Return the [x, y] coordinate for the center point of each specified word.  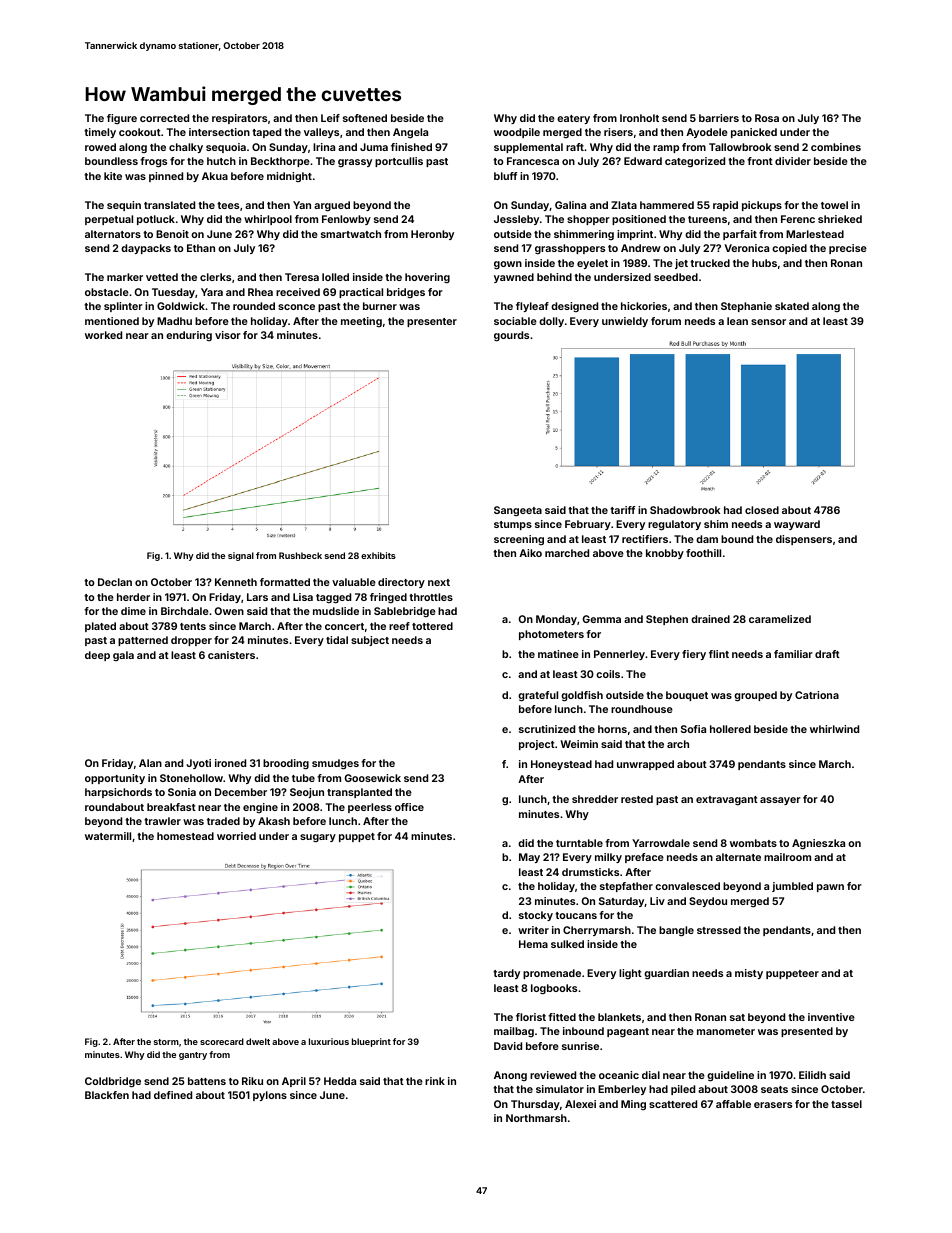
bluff [505, 176]
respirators [239, 119]
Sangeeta [518, 511]
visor [228, 335]
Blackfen [107, 1095]
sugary [318, 838]
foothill [703, 553]
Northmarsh [536, 1118]
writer [533, 930]
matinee [558, 654]
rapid [725, 206]
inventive [831, 1017]
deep [97, 656]
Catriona [817, 695]
